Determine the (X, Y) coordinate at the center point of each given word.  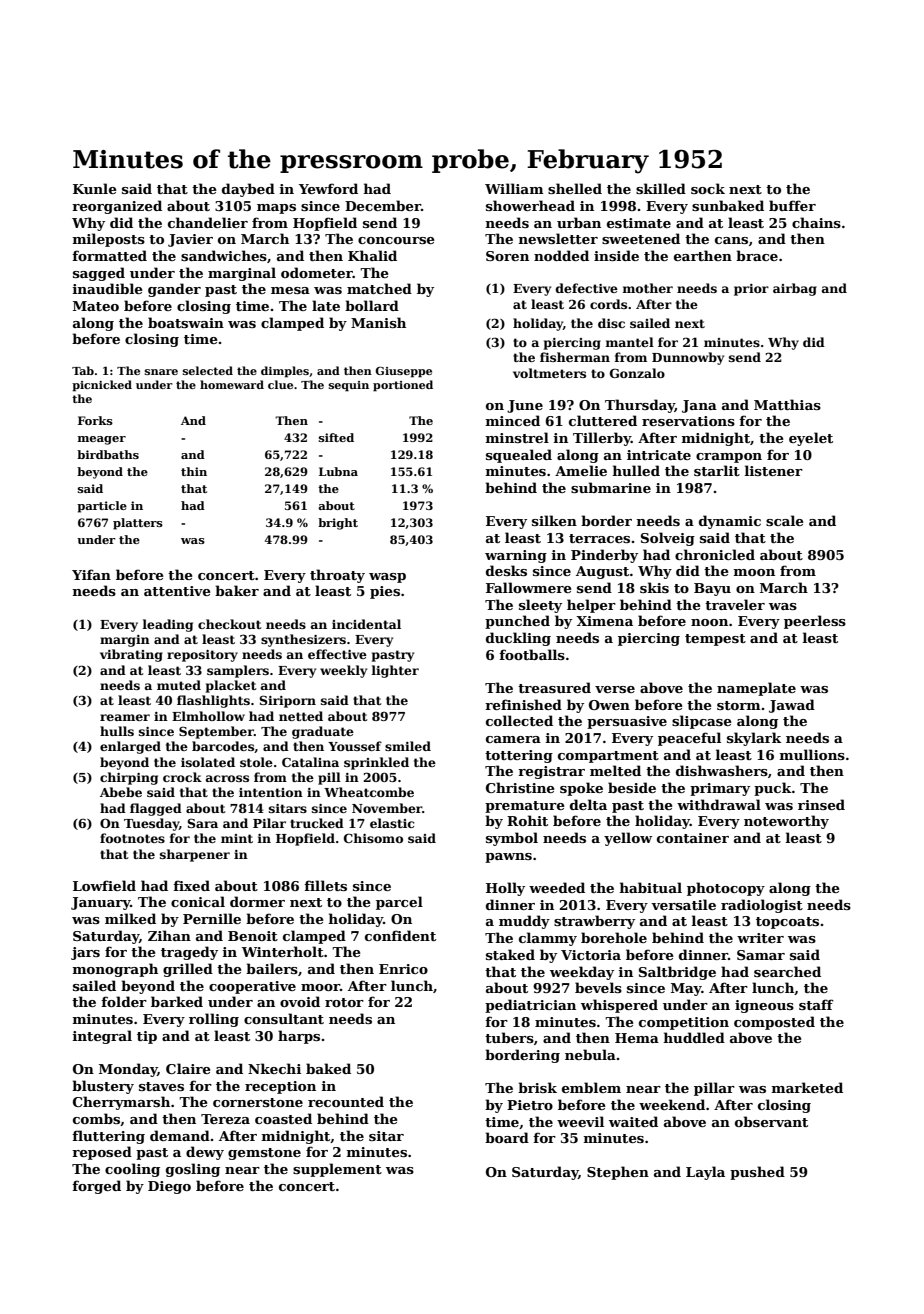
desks (506, 570)
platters (138, 524)
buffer (792, 205)
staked (510, 954)
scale (785, 520)
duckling (518, 639)
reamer (125, 717)
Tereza (225, 1119)
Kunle (95, 188)
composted (774, 1023)
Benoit (253, 936)
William (514, 188)
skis (654, 587)
